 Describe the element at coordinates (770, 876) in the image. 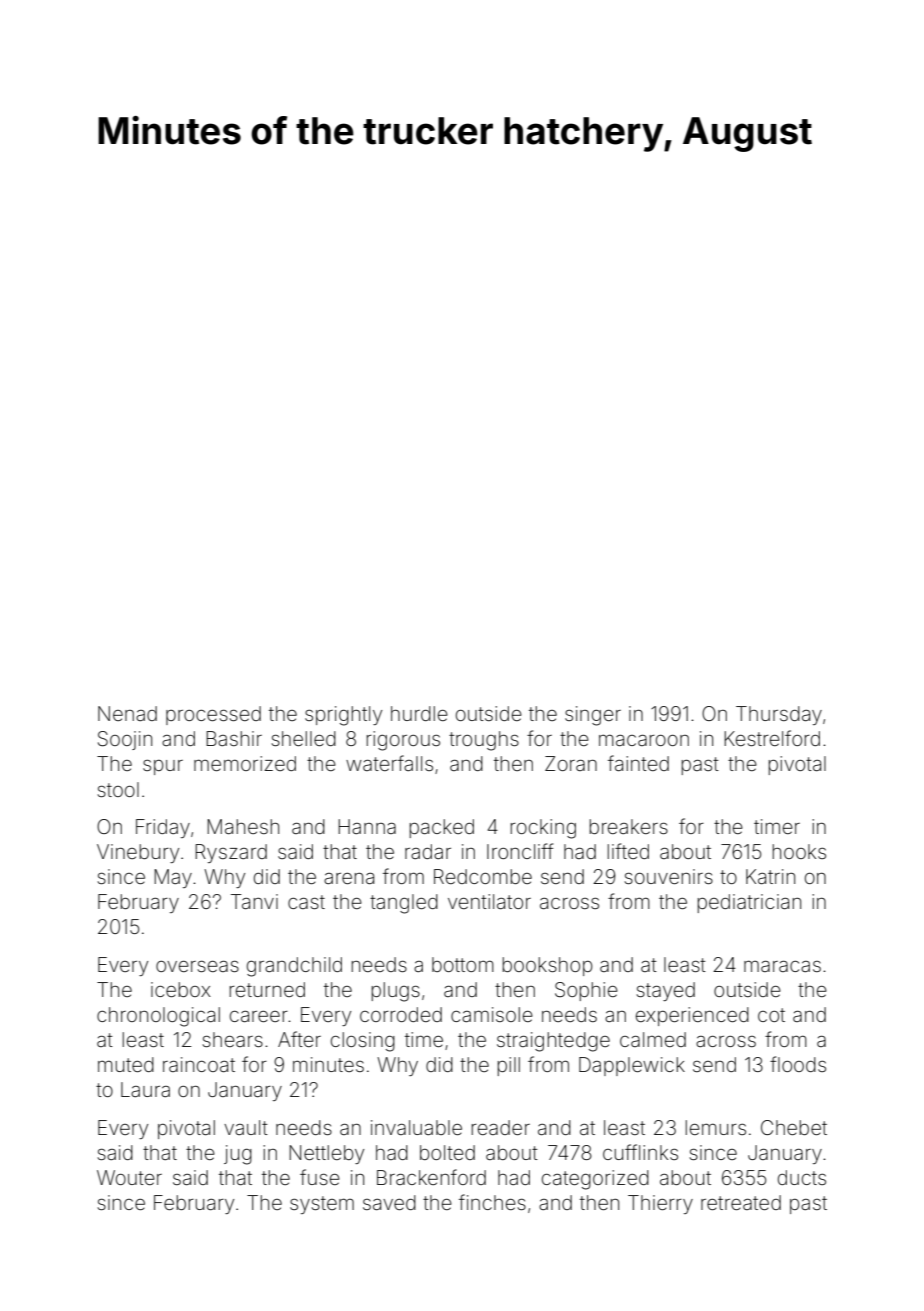

I see `Katrin` at that location.
